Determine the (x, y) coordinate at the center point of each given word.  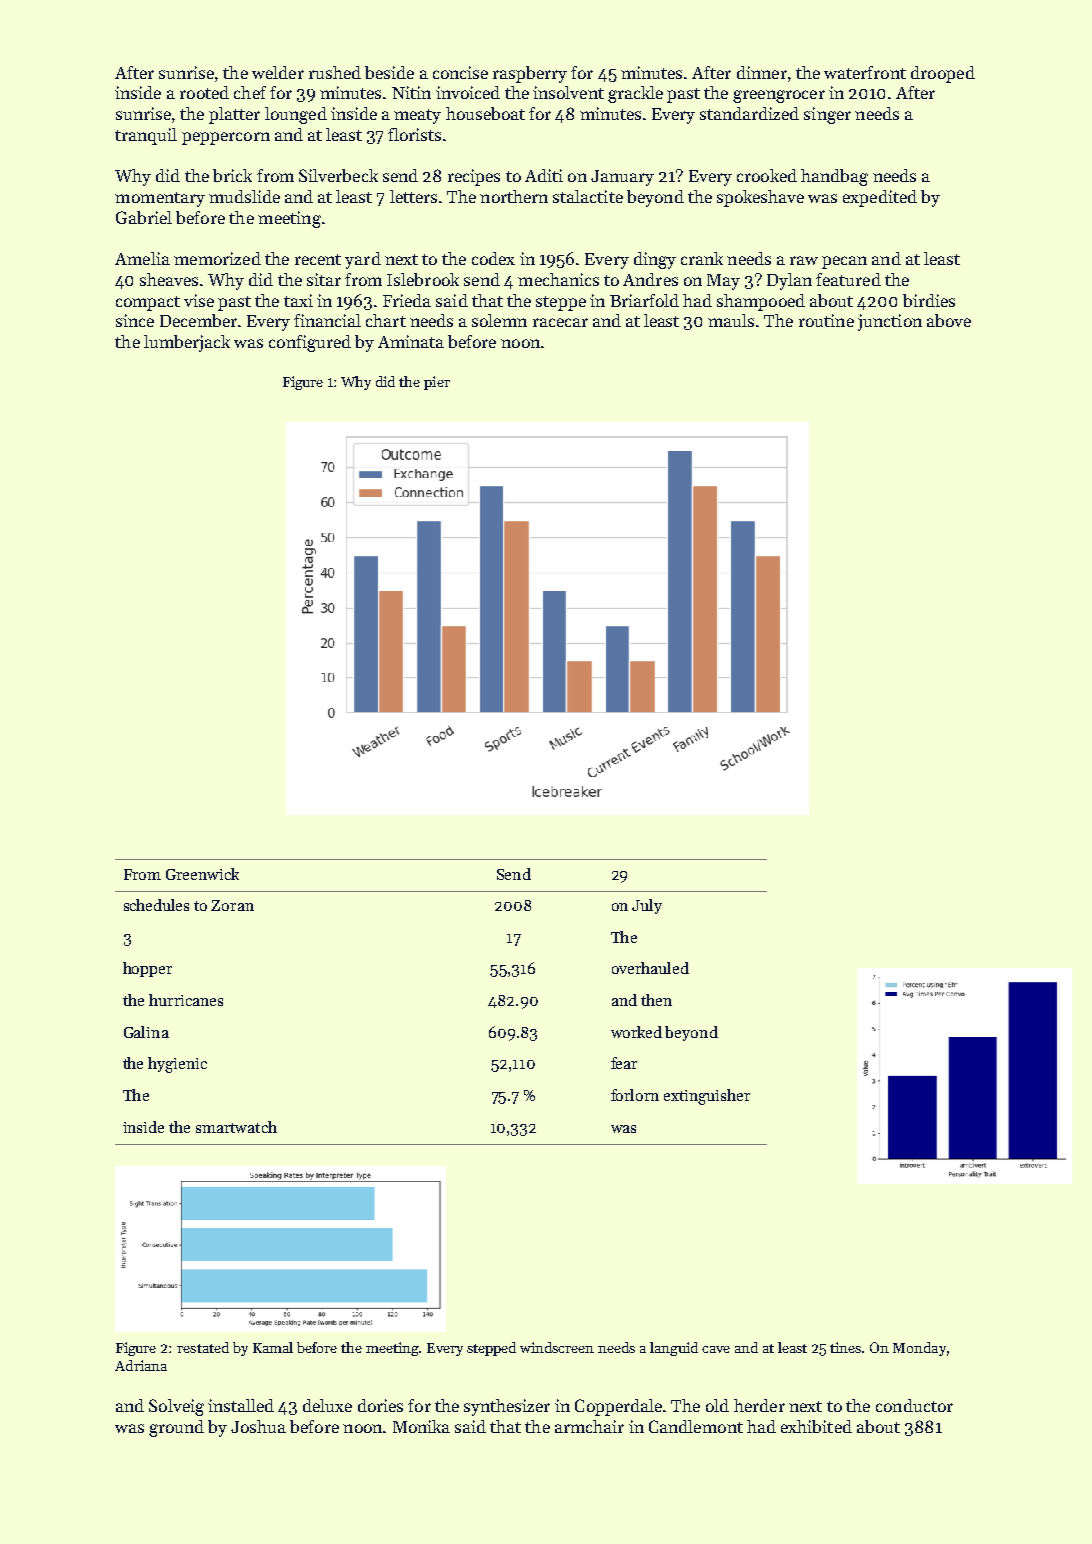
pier (437, 383)
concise (460, 72)
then (656, 1000)
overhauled (650, 968)
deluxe (327, 1405)
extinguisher (707, 1097)
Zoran (232, 905)
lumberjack (187, 343)
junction (890, 322)
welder (278, 72)
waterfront (865, 72)
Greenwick (202, 874)
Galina (146, 1032)
